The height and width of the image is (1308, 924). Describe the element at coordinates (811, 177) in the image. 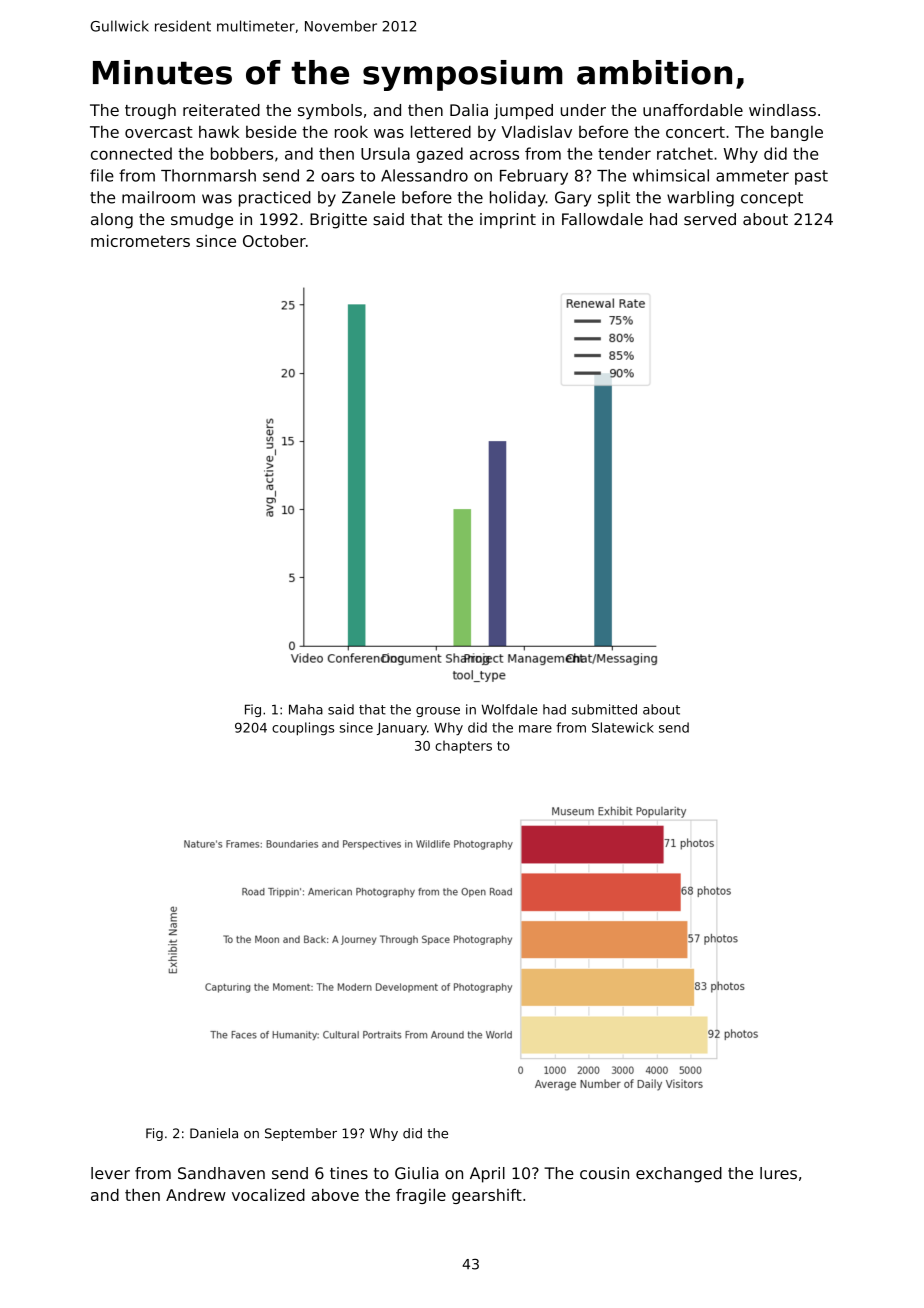

I see `past` at that location.
